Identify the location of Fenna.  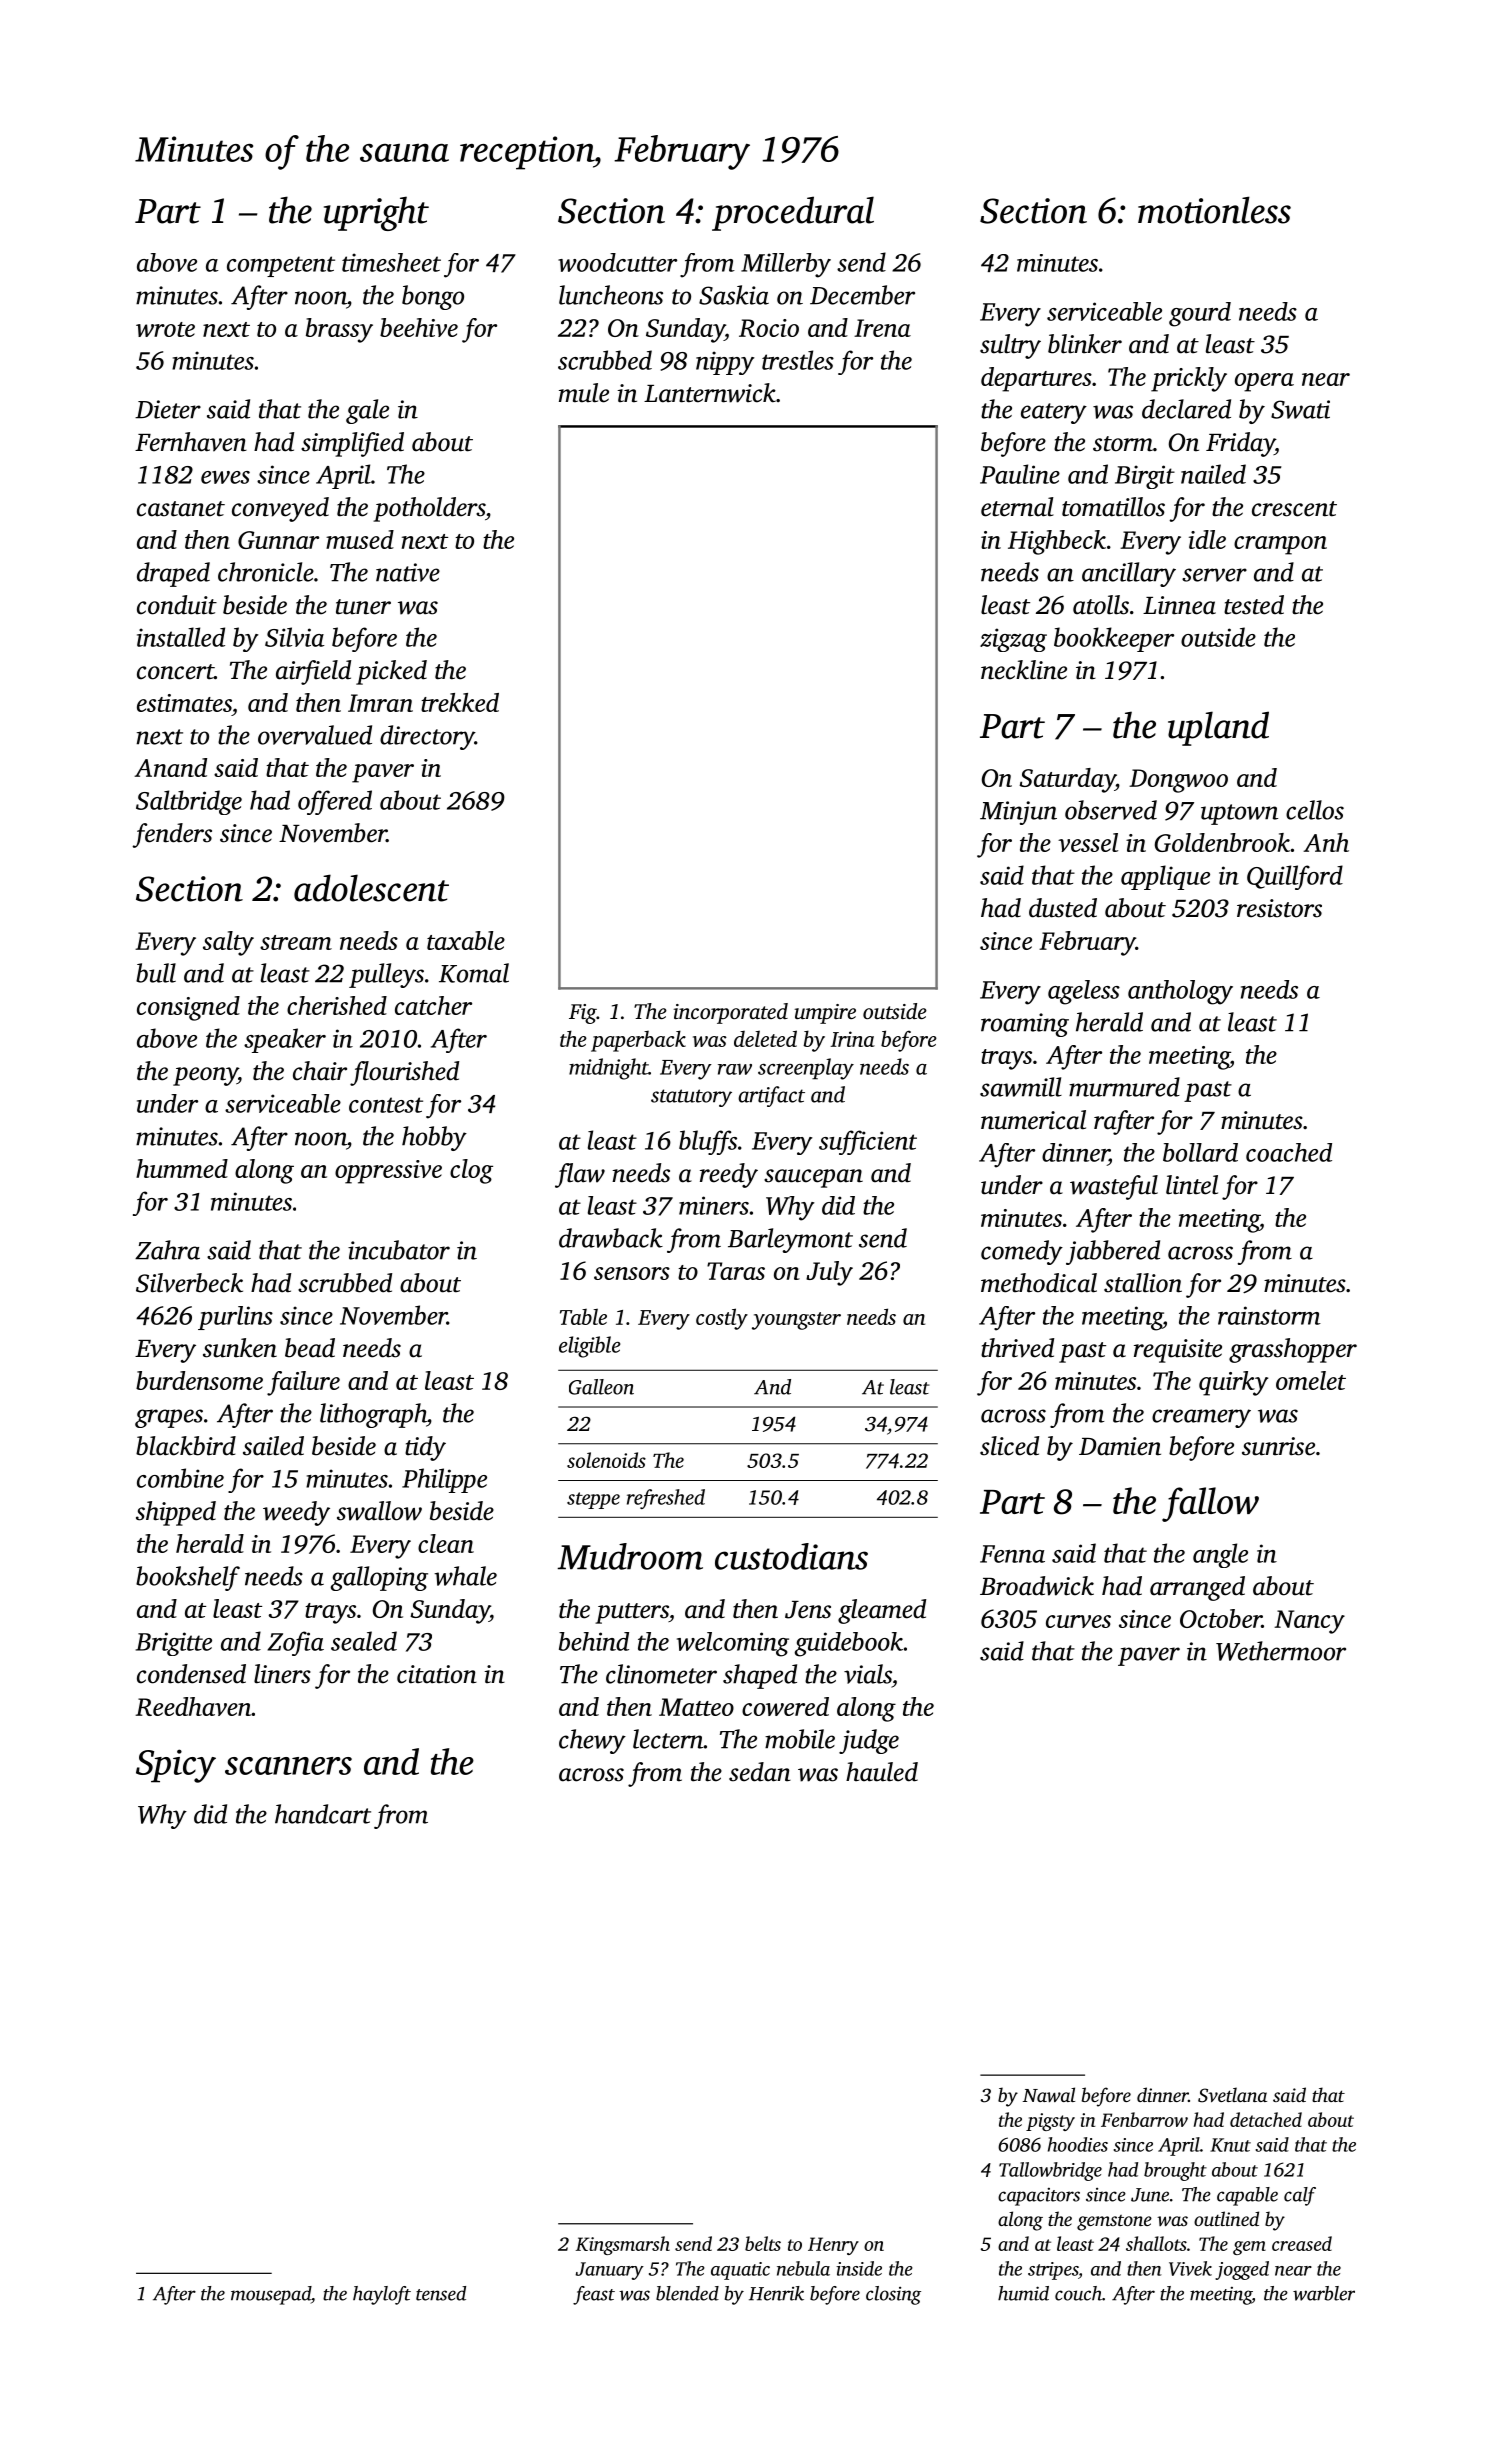
(1012, 1554).
